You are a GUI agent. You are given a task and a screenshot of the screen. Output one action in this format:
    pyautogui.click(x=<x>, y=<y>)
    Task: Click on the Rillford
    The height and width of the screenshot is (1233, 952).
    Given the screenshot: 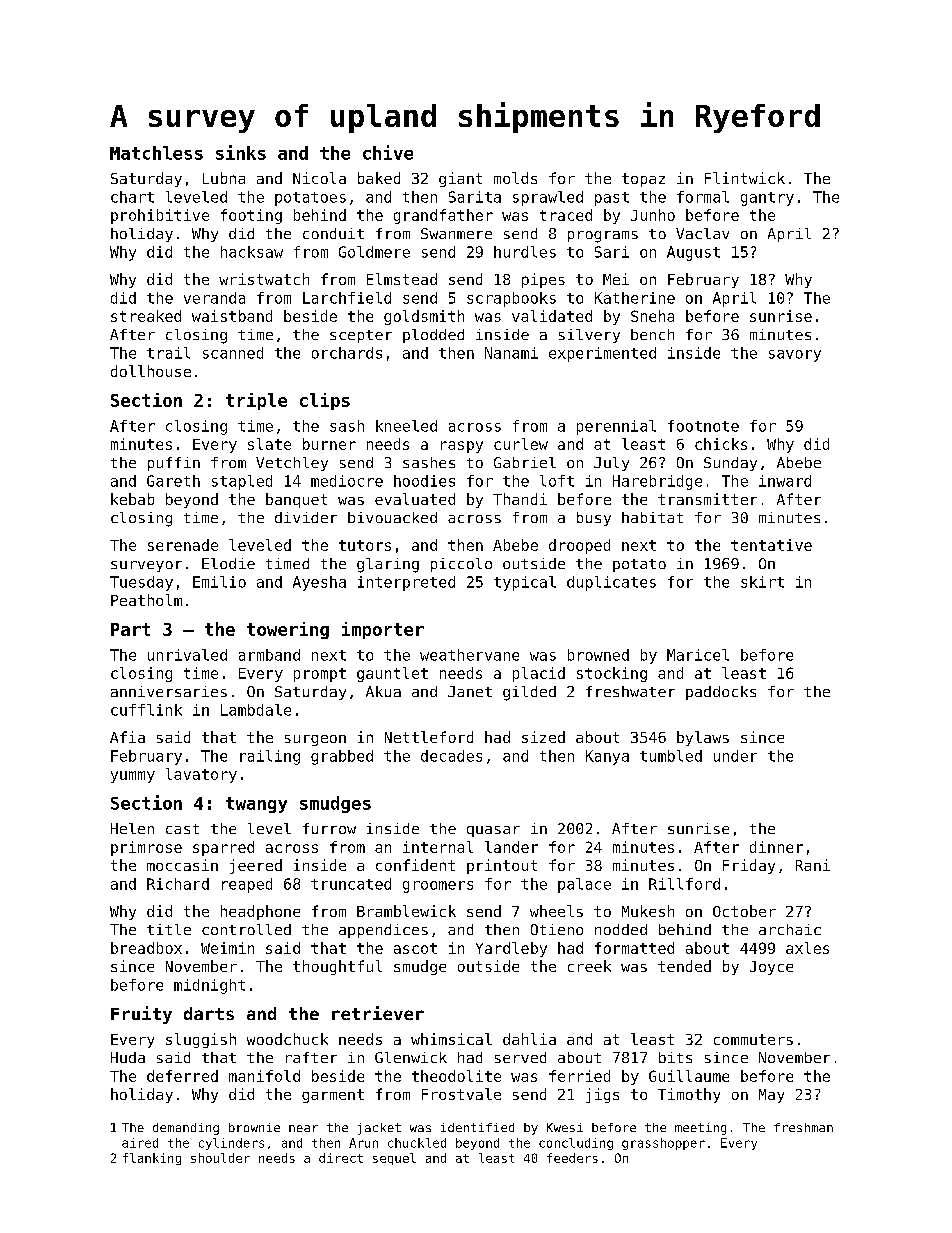 What is the action you would take?
    pyautogui.click(x=684, y=884)
